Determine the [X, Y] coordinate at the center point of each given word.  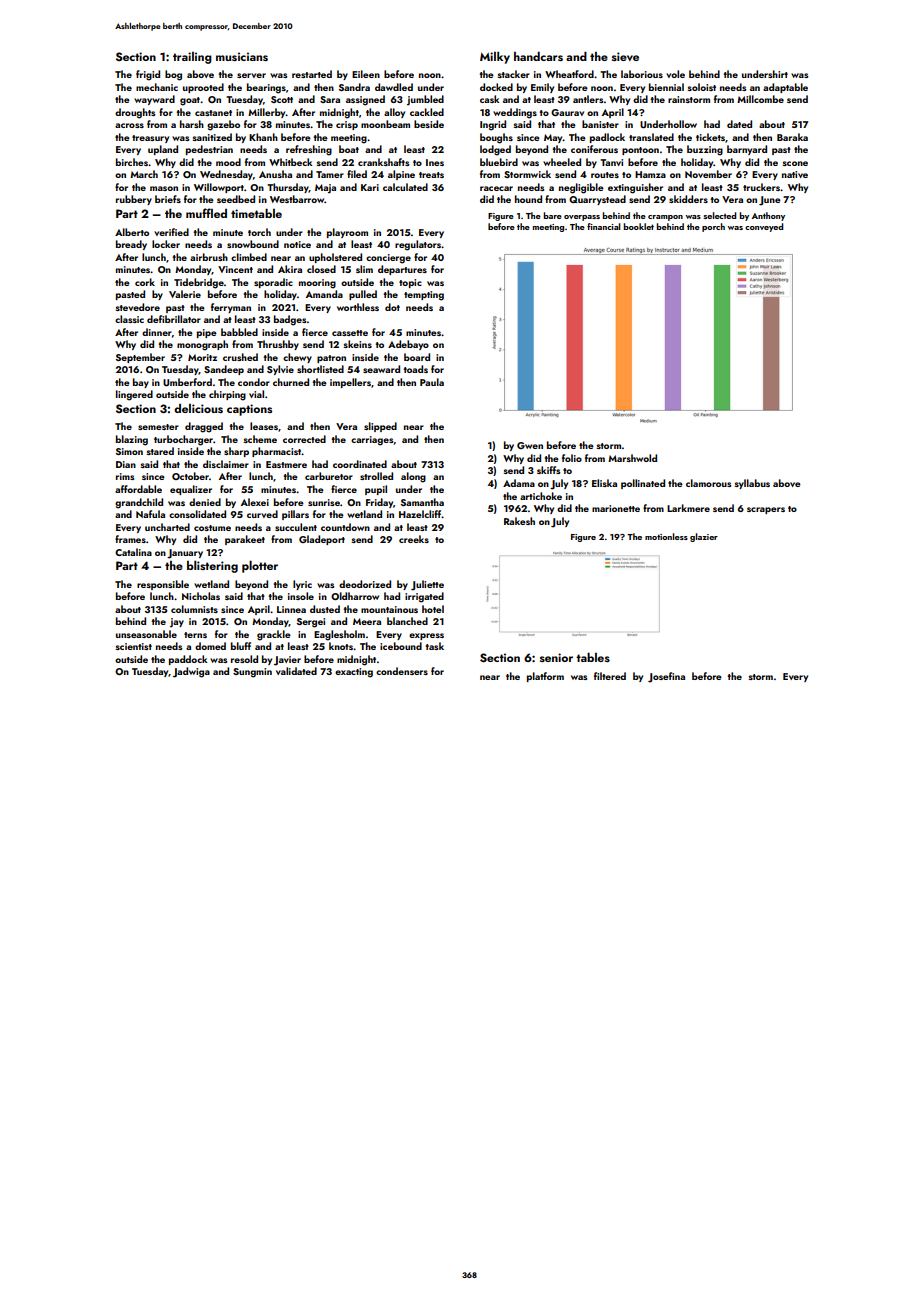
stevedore [137, 307]
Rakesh [519, 521]
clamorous [708, 483]
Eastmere [286, 464]
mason [164, 188]
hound [528, 199]
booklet [638, 226]
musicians [242, 56]
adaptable [785, 88]
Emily [542, 88]
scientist [133, 646]
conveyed [764, 227]
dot [392, 307]
